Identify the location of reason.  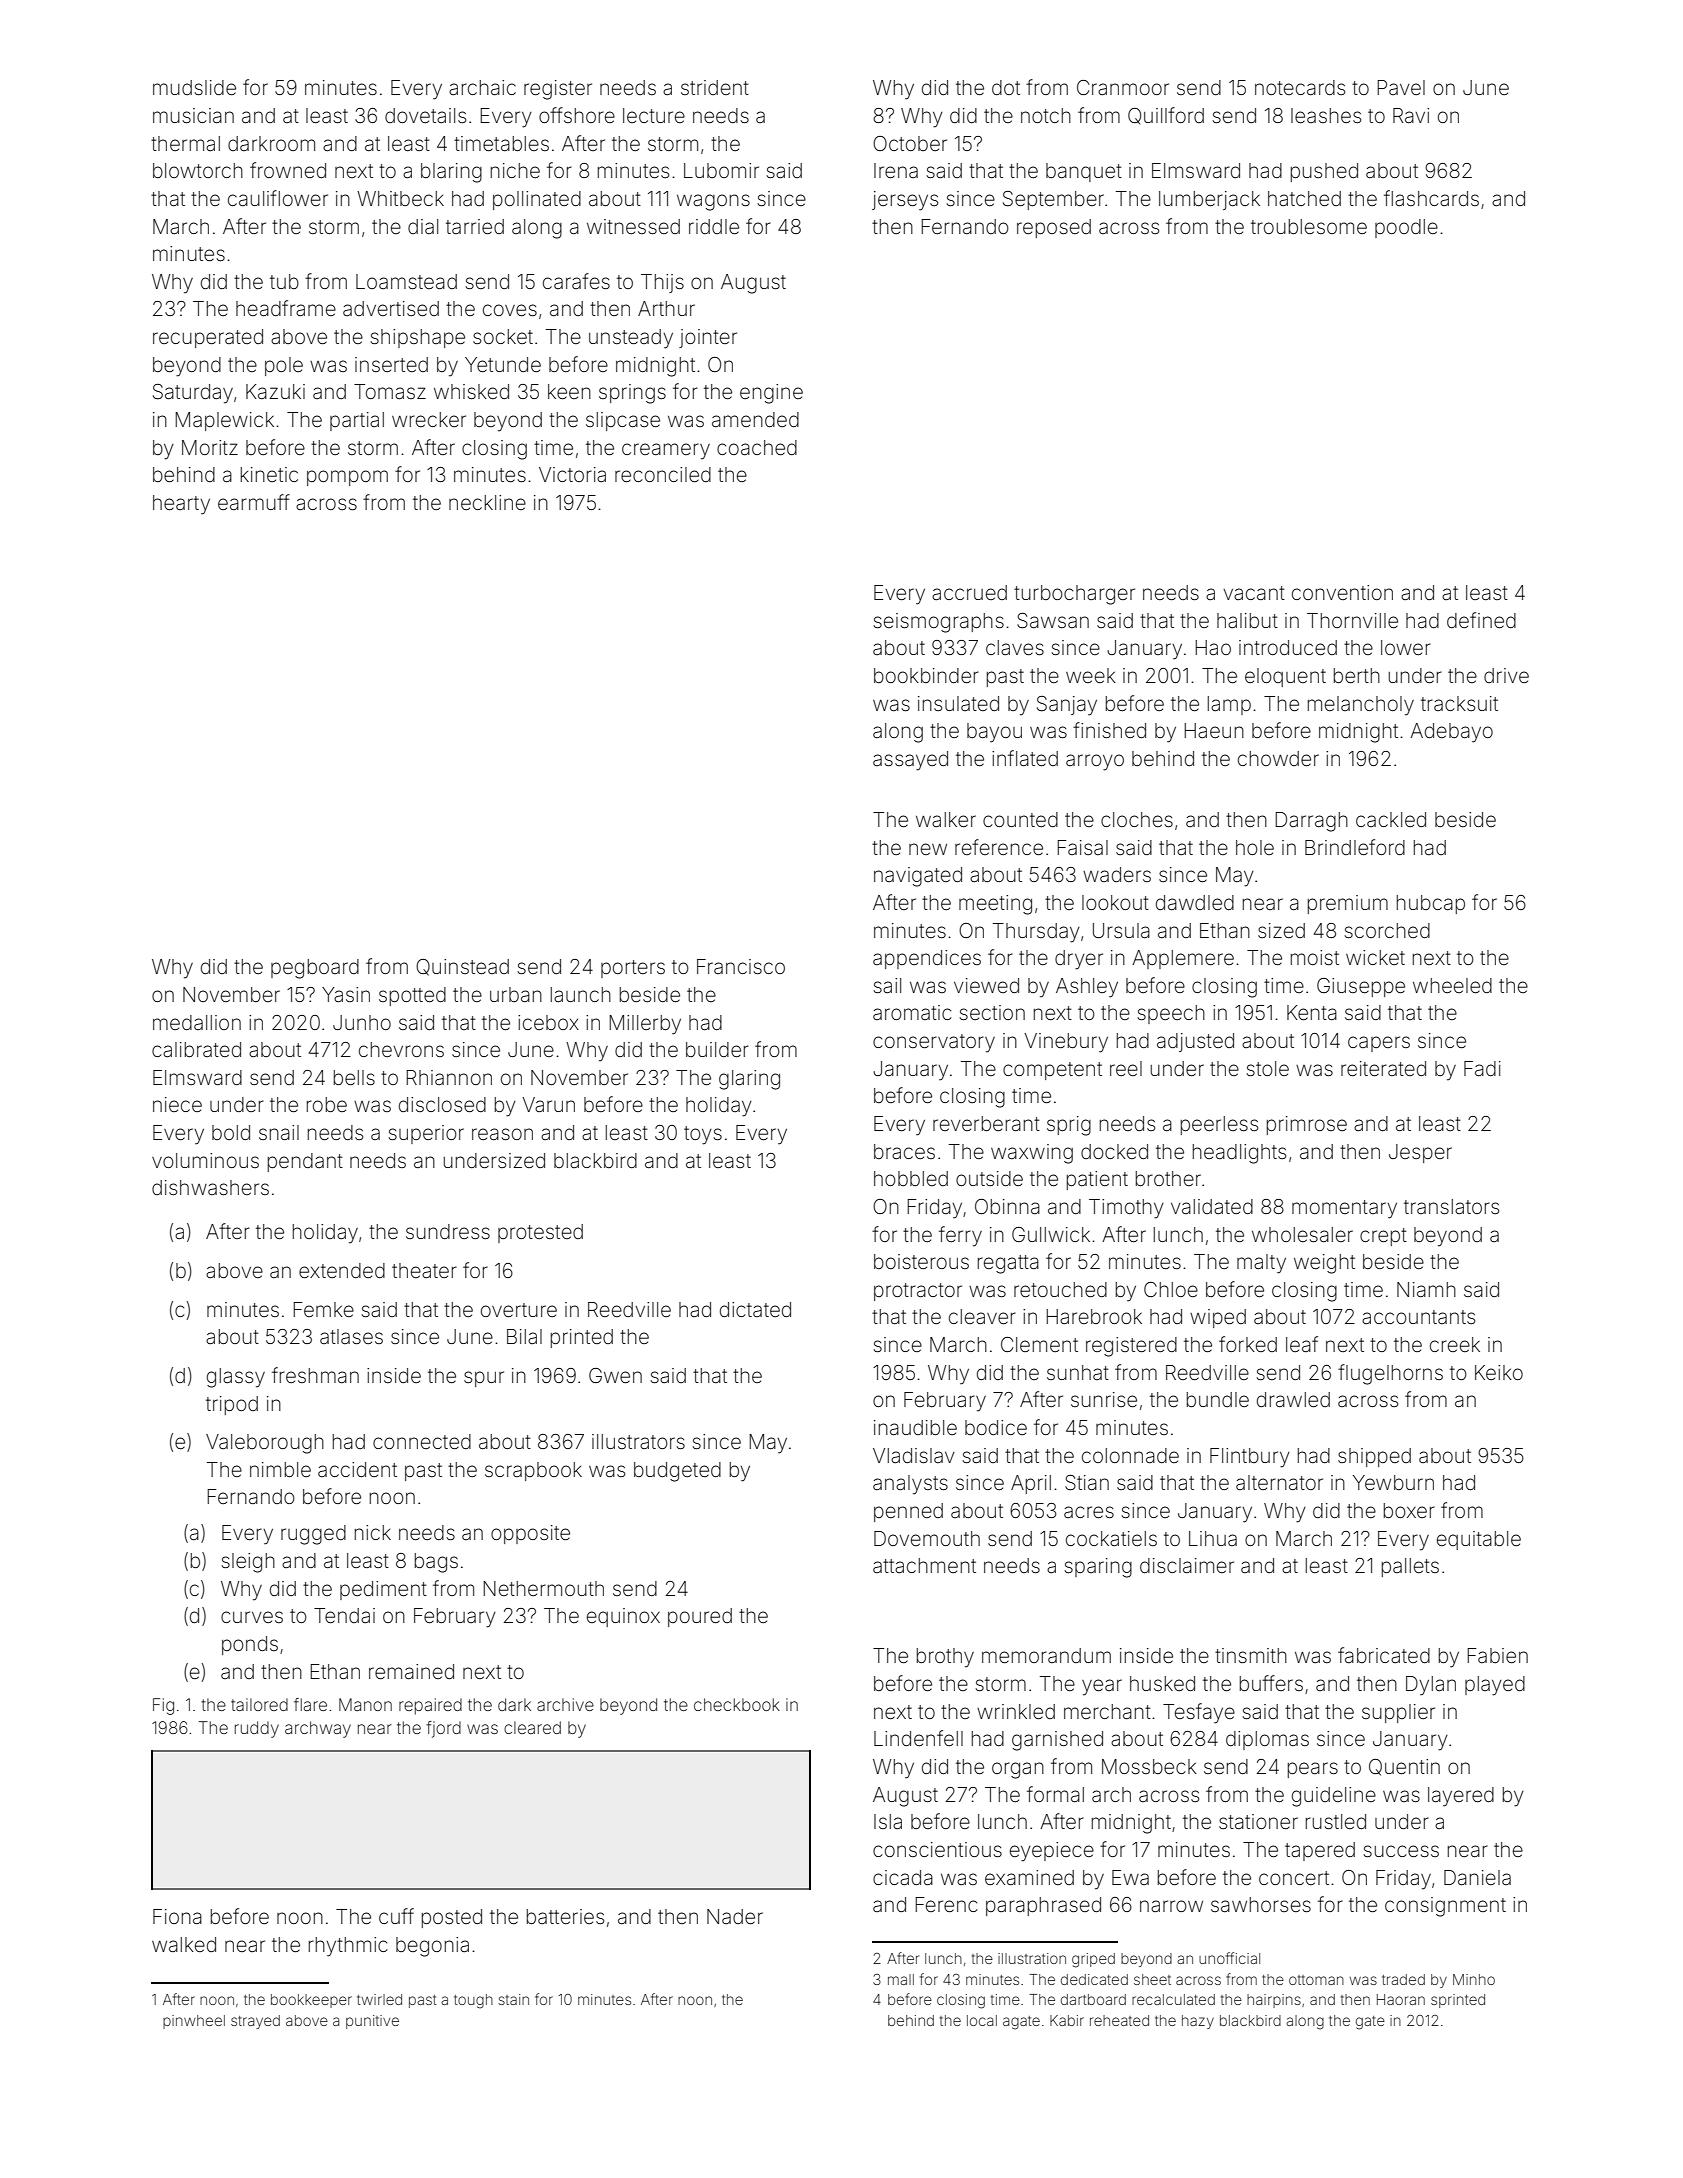
(502, 1134).
